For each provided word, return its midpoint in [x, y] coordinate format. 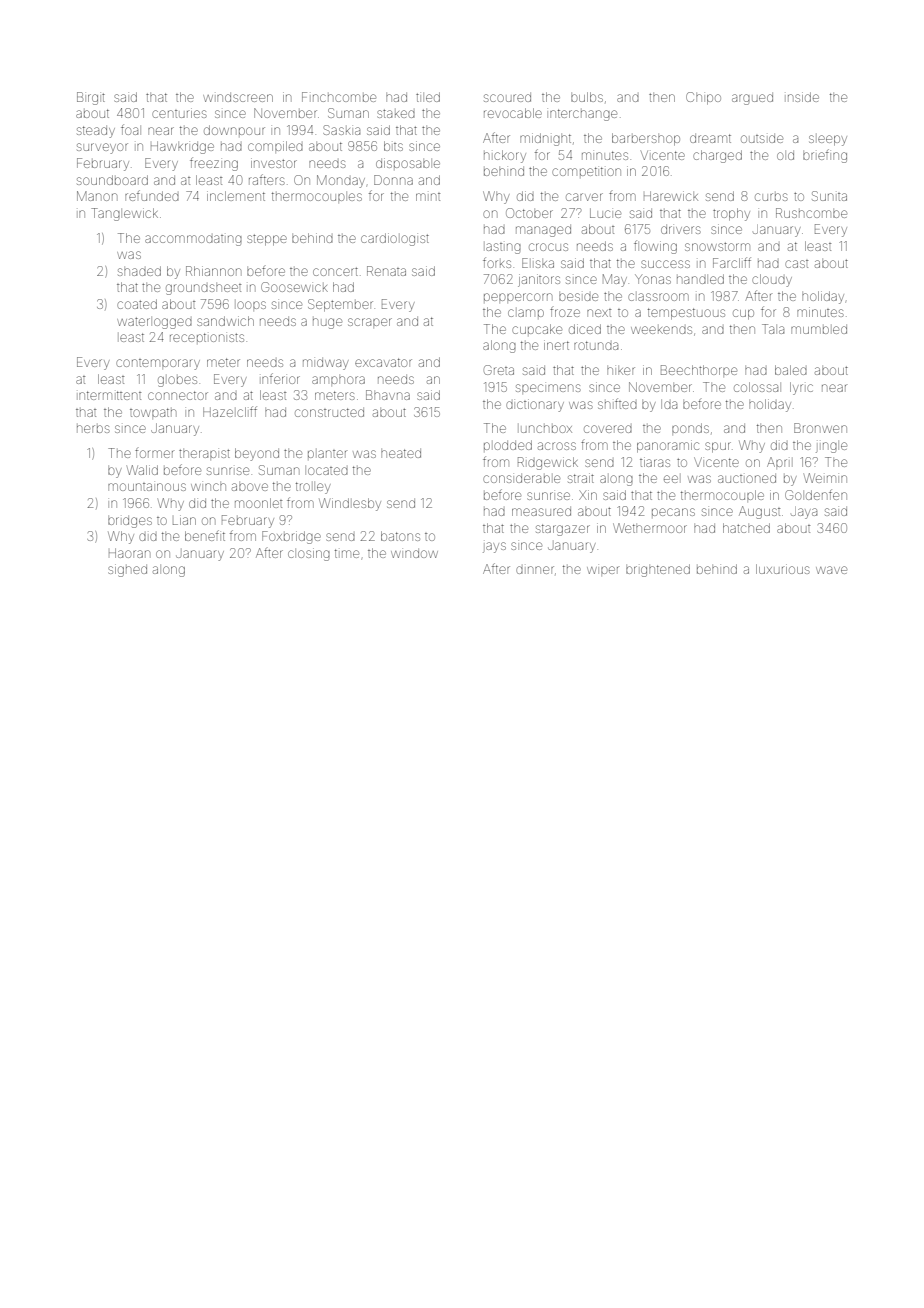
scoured [507, 97]
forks [497, 262]
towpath [153, 412]
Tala [773, 329]
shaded [139, 271]
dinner [535, 570]
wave [831, 570]
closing [309, 554]
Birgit [91, 98]
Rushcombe [811, 213]
